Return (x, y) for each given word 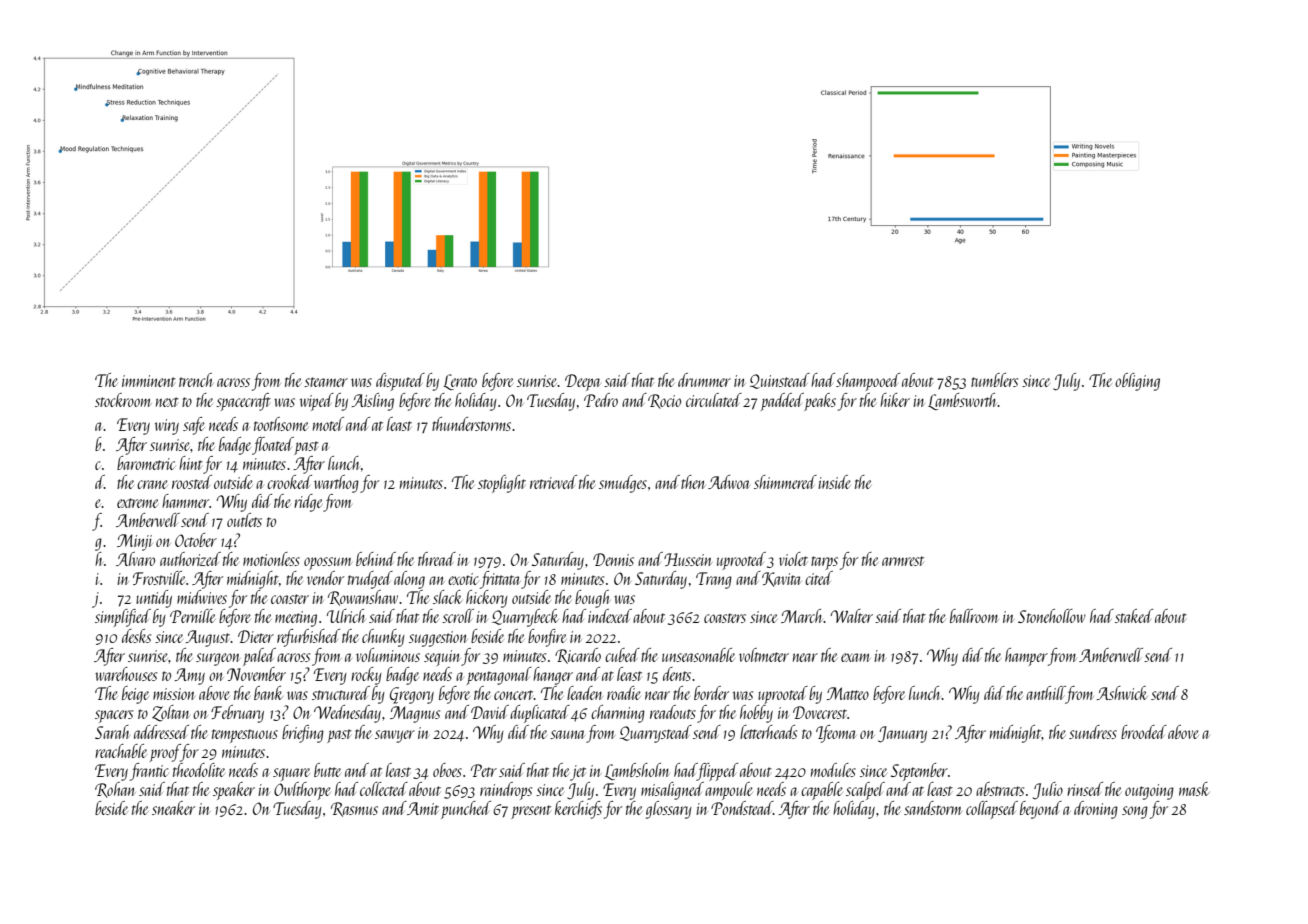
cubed (622, 655)
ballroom (974, 616)
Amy (190, 676)
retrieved (553, 482)
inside (834, 482)
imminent (149, 381)
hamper (1026, 657)
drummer (704, 380)
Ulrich (345, 616)
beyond (1041, 810)
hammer (185, 501)
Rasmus (354, 809)
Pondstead (742, 808)
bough (592, 599)
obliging (1137, 382)
